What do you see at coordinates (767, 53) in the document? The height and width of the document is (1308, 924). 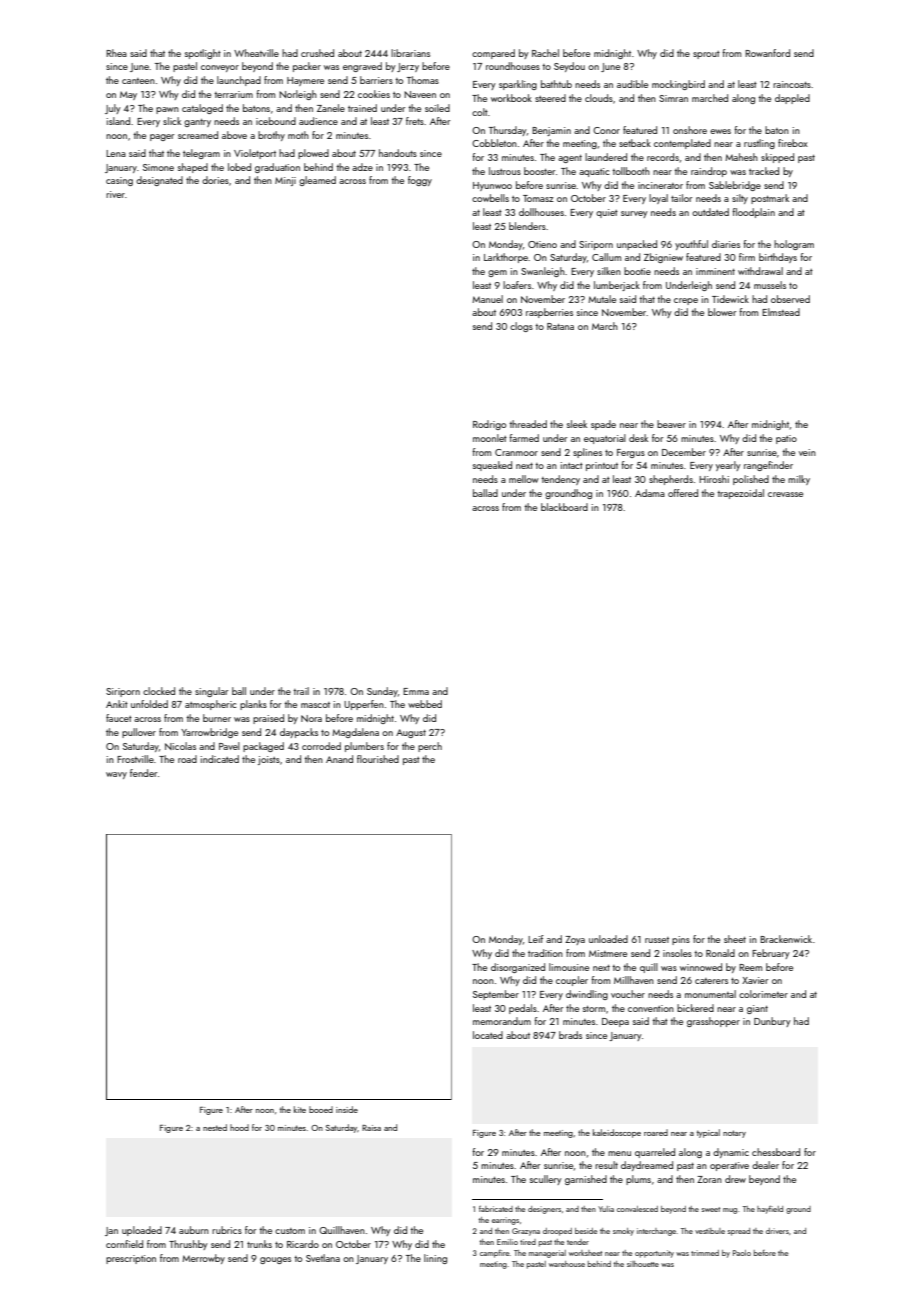 I see `Rowanford` at bounding box center [767, 53].
